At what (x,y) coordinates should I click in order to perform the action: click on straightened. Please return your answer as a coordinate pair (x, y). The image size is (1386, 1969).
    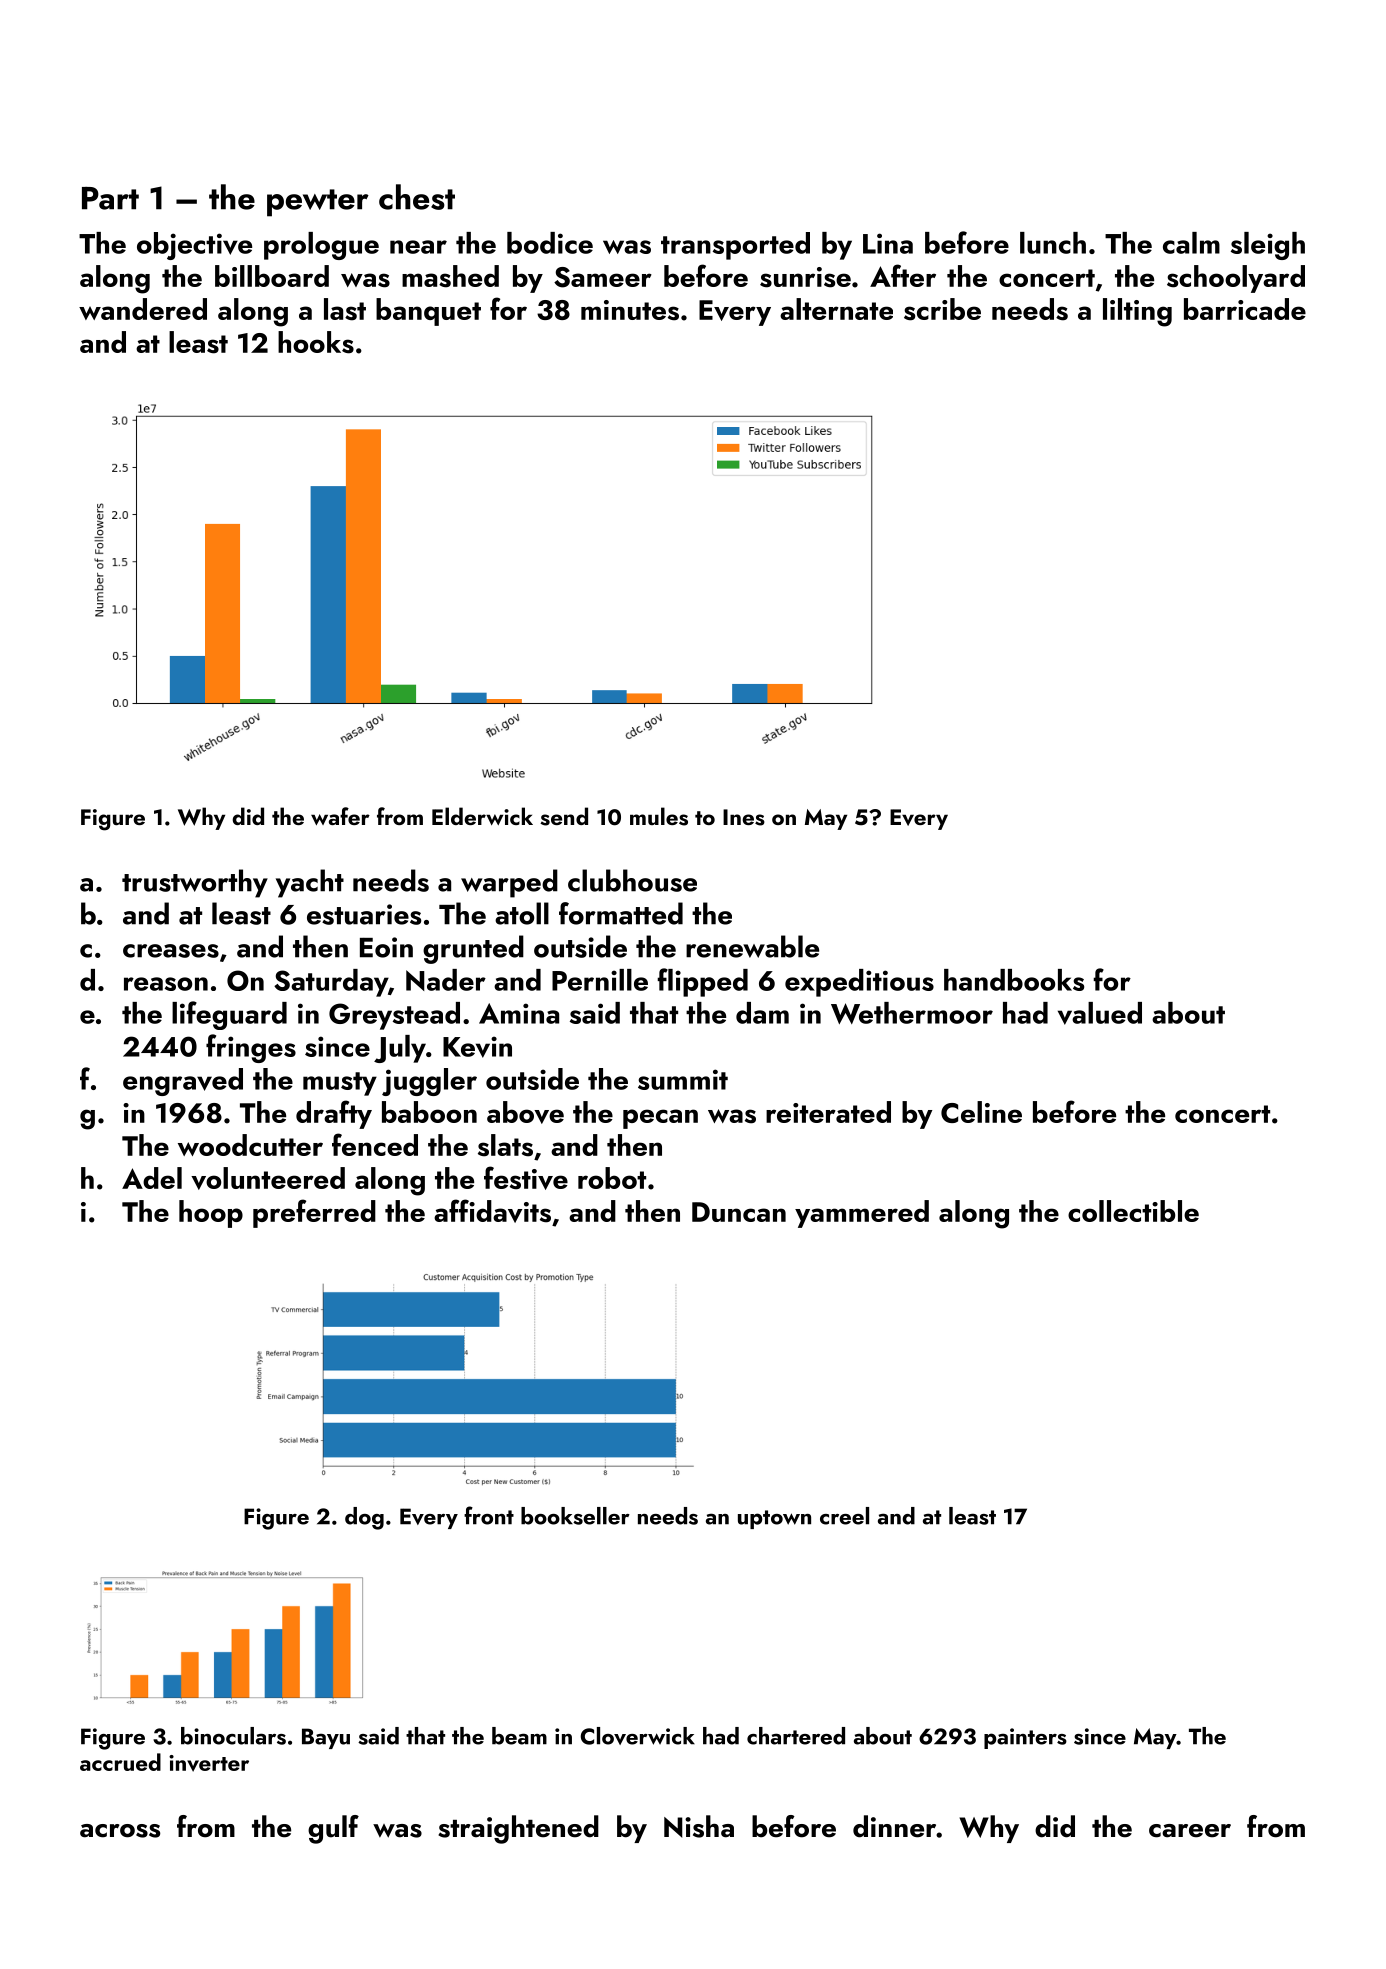
    Looking at the image, I should click on (518, 1829).
